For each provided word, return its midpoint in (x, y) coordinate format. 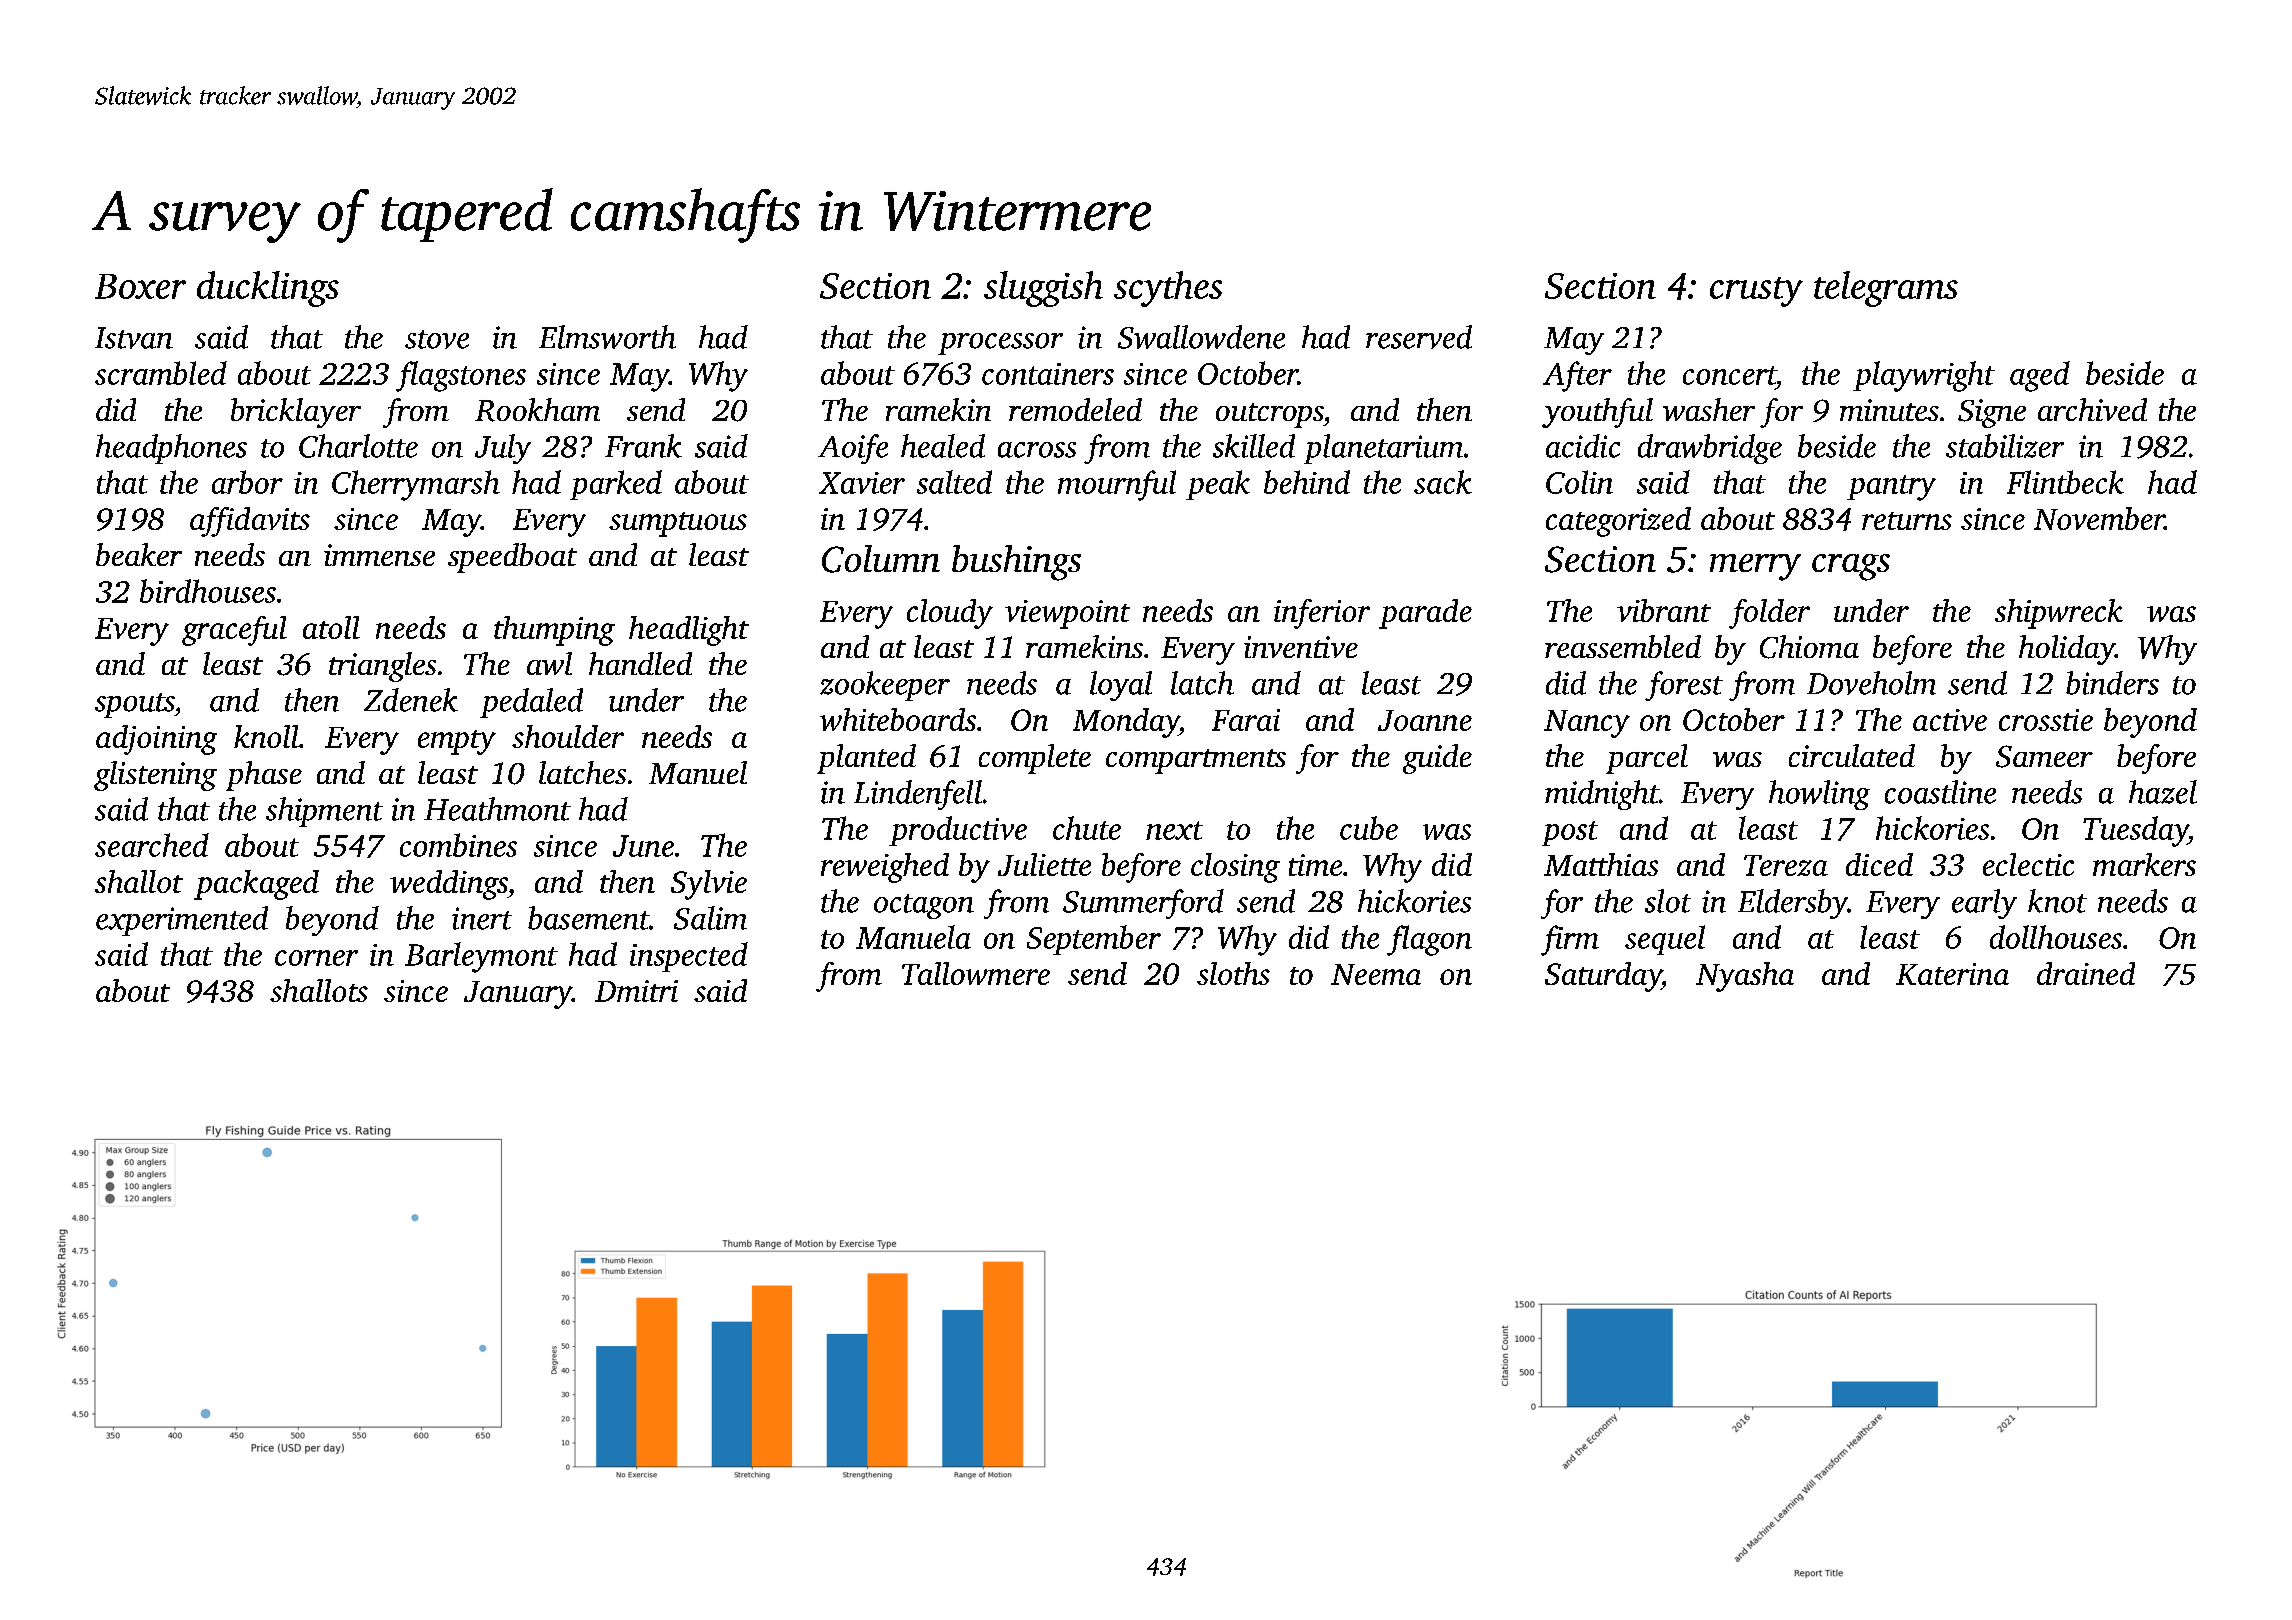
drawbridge (1710, 449)
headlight (689, 631)
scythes (1168, 289)
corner (316, 958)
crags (1851, 567)
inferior (1322, 614)
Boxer (140, 286)
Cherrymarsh (416, 485)
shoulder (568, 736)
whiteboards (898, 719)
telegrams (1886, 289)
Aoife (853, 449)
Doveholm (1871, 683)
